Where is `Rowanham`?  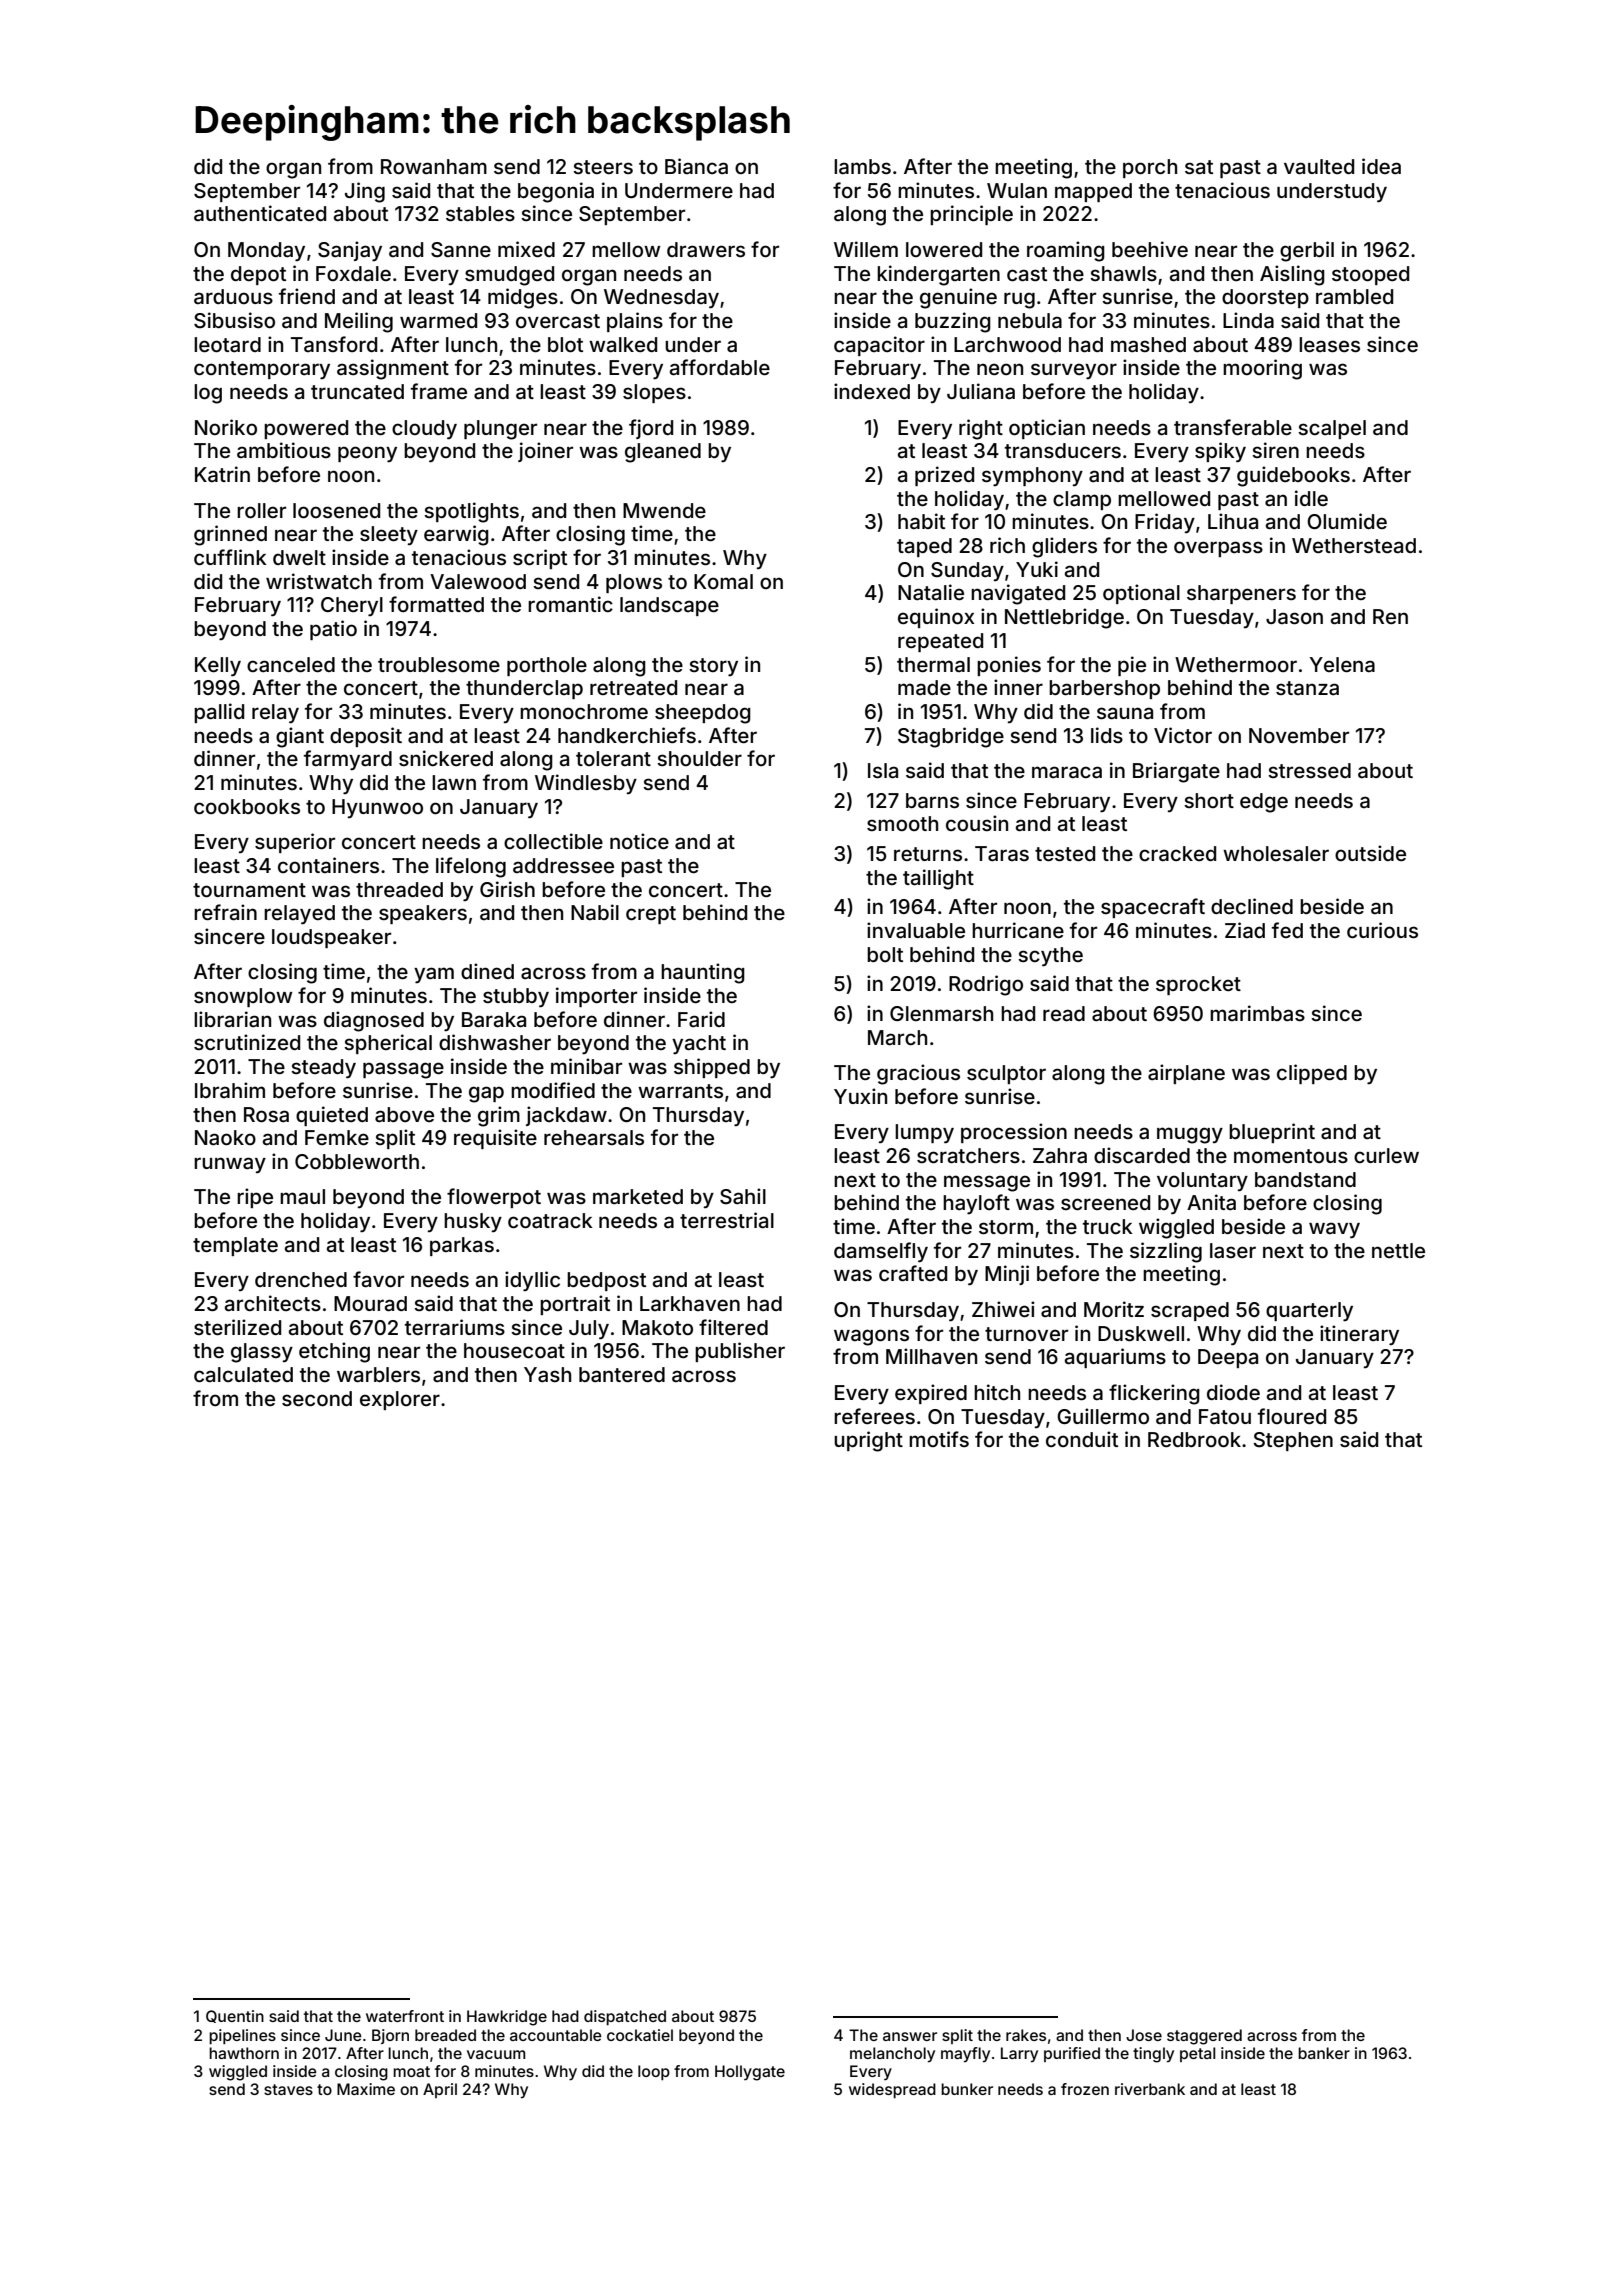 Rowanham is located at coordinates (434, 167).
